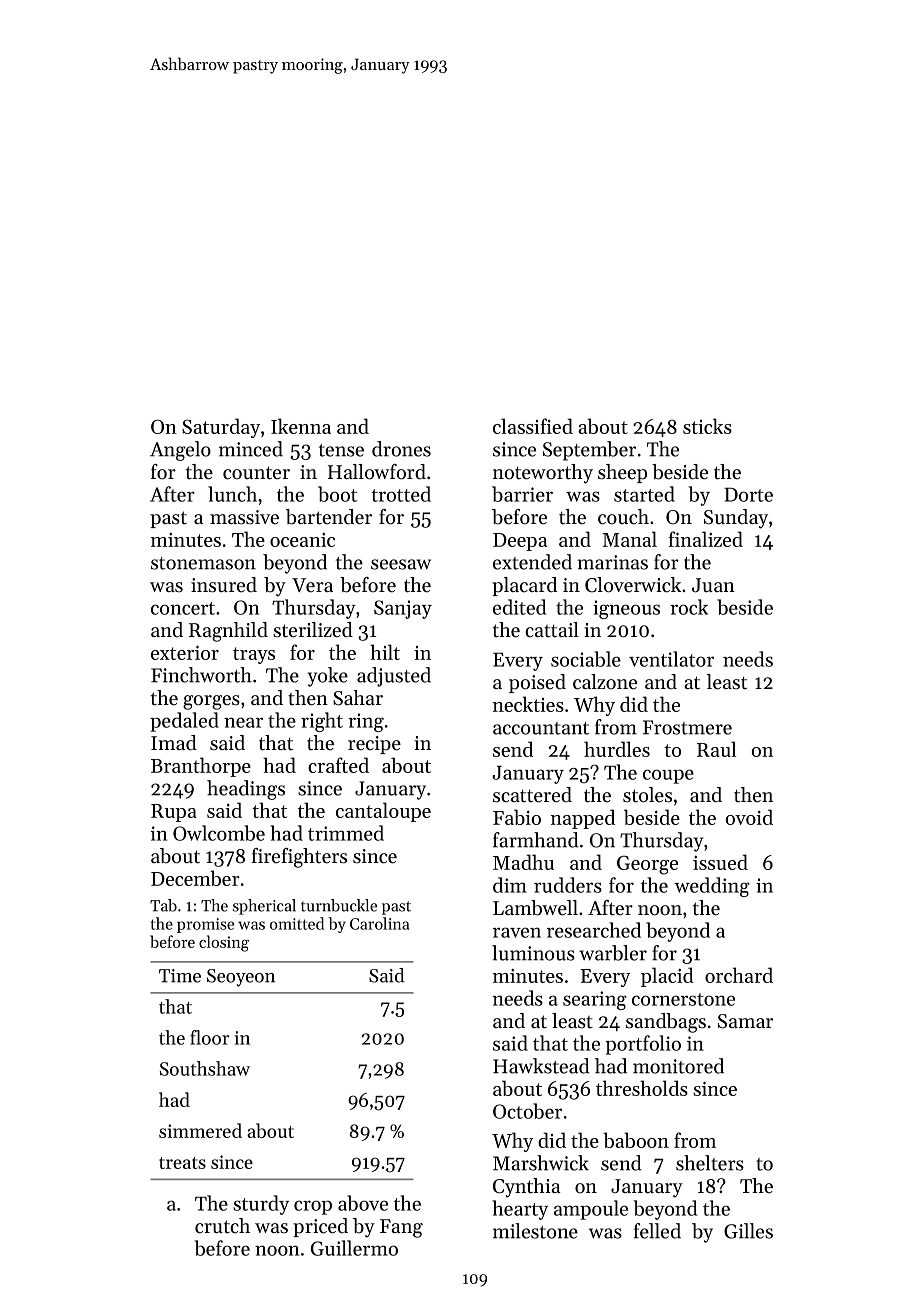 The height and width of the document is (1311, 924). I want to click on sticks, so click(707, 426).
